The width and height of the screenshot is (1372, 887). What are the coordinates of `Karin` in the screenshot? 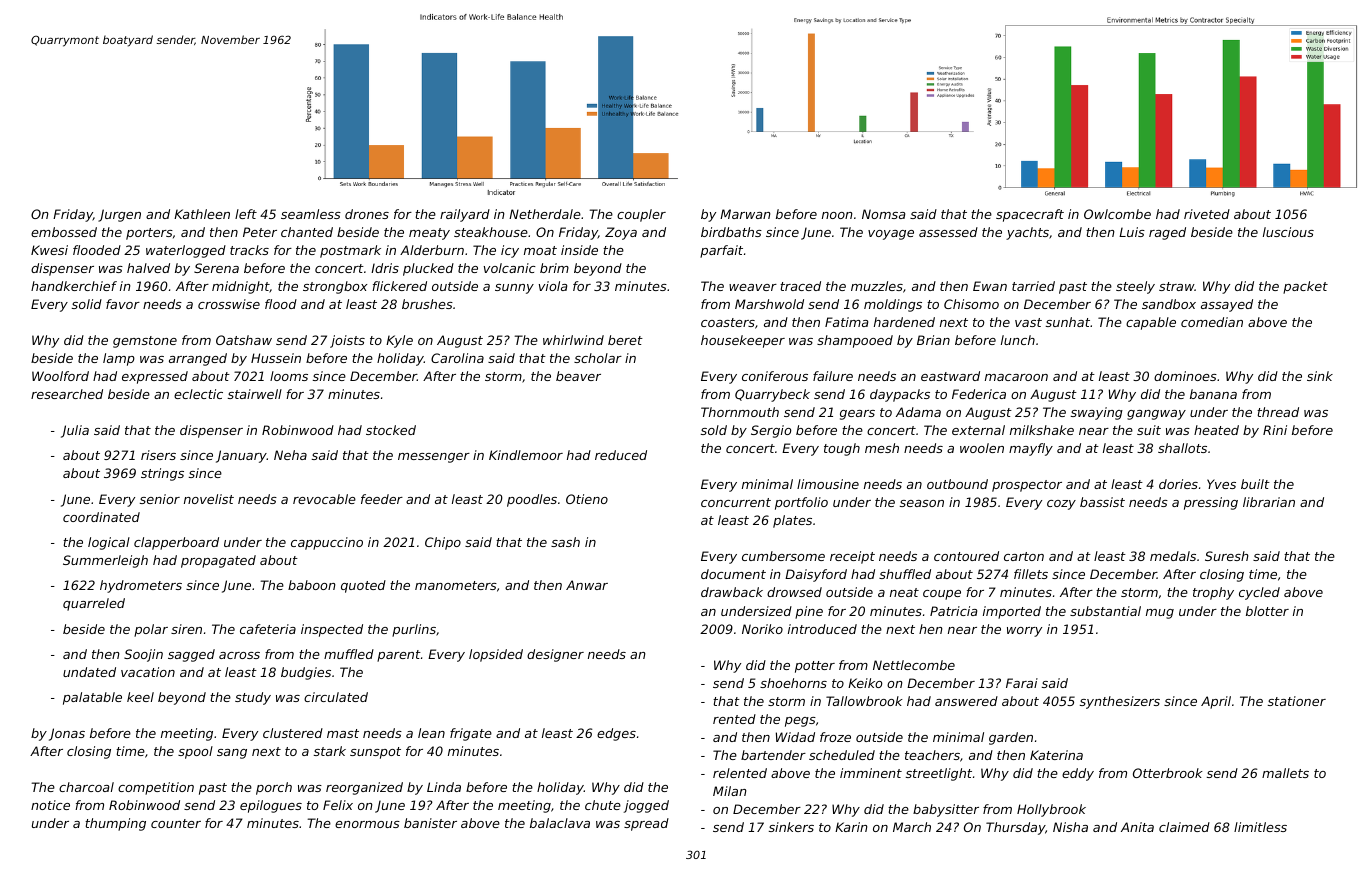 It's located at (851, 827).
